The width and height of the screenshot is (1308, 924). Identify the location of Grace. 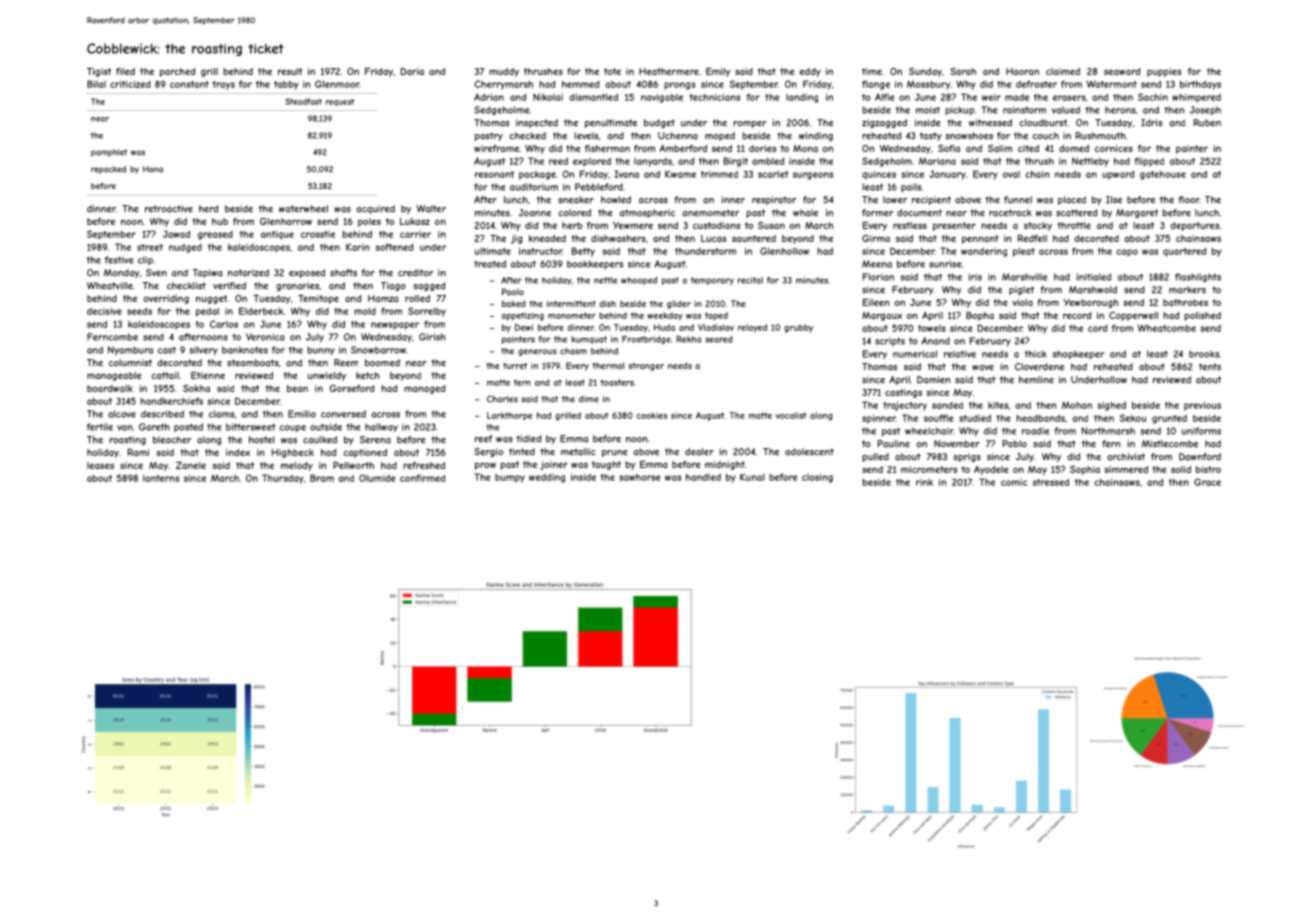
(1207, 482).
